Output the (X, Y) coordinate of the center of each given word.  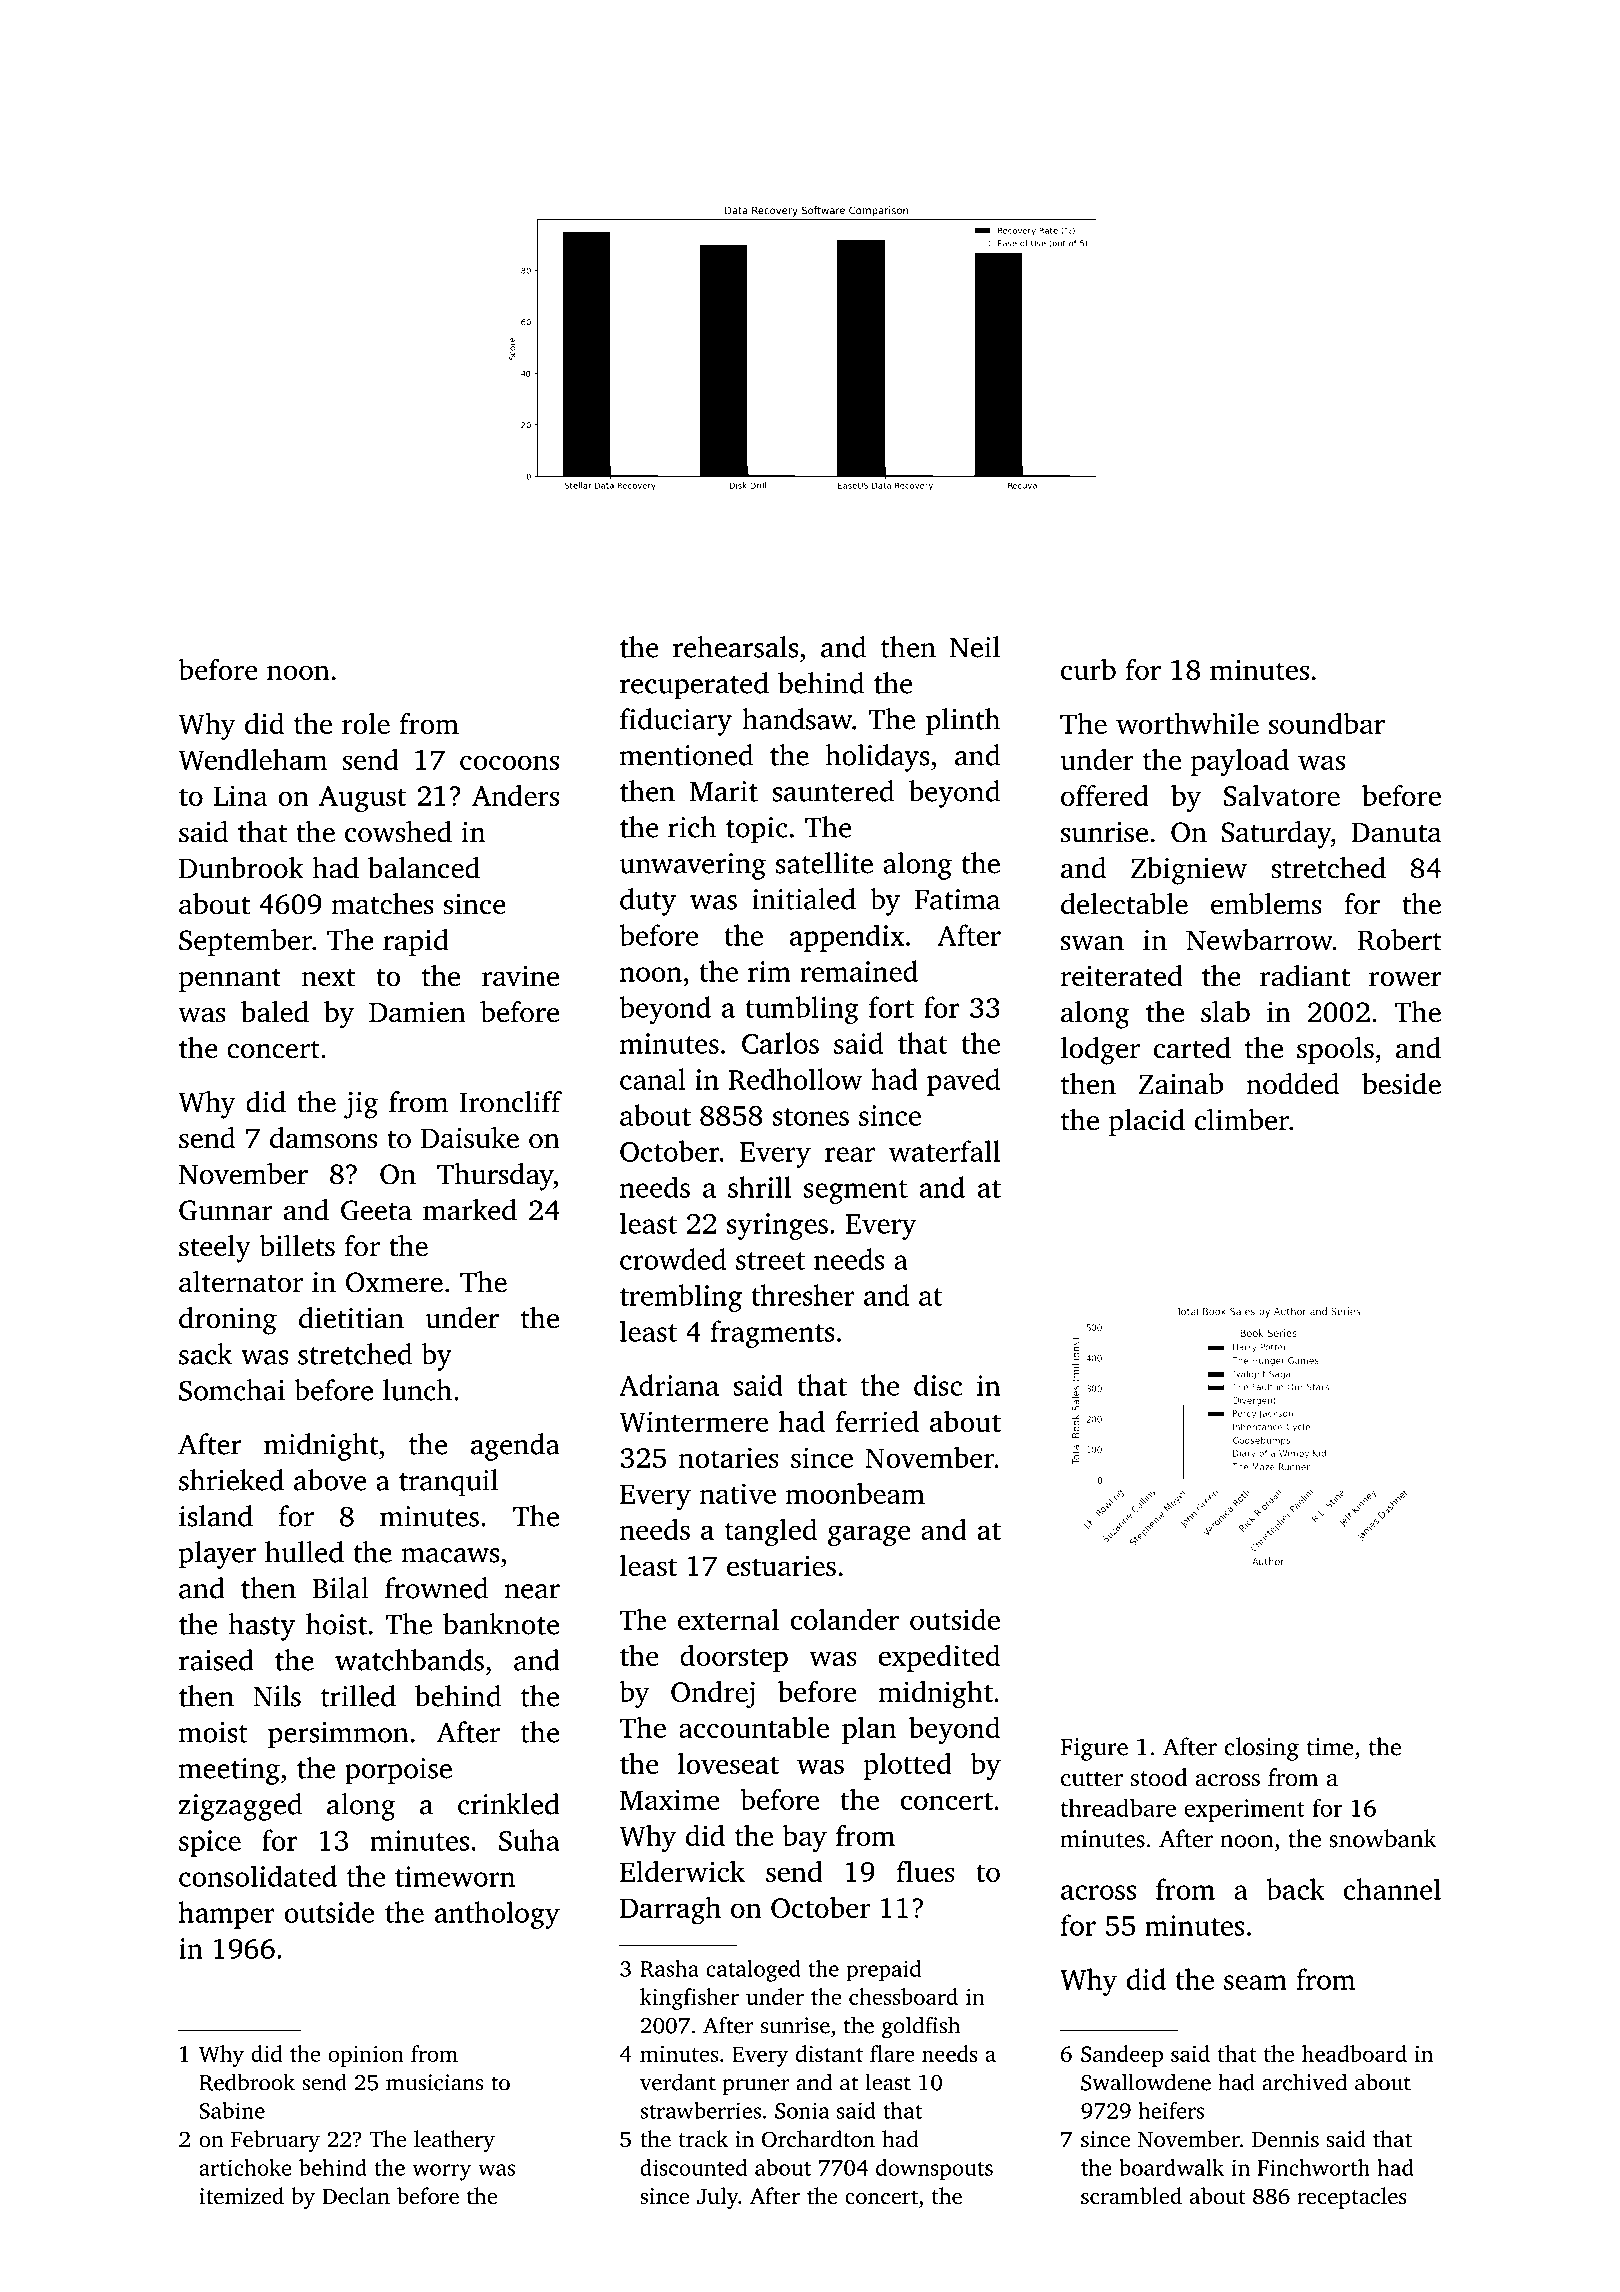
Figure (1094, 1749)
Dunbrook (241, 868)
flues (926, 1871)
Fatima (957, 899)
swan (1092, 943)
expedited (939, 1658)
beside (1401, 1084)
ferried (877, 1421)
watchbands (409, 1660)
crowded (673, 1259)
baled (275, 1012)
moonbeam (855, 1493)
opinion (366, 2056)
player (217, 1555)
